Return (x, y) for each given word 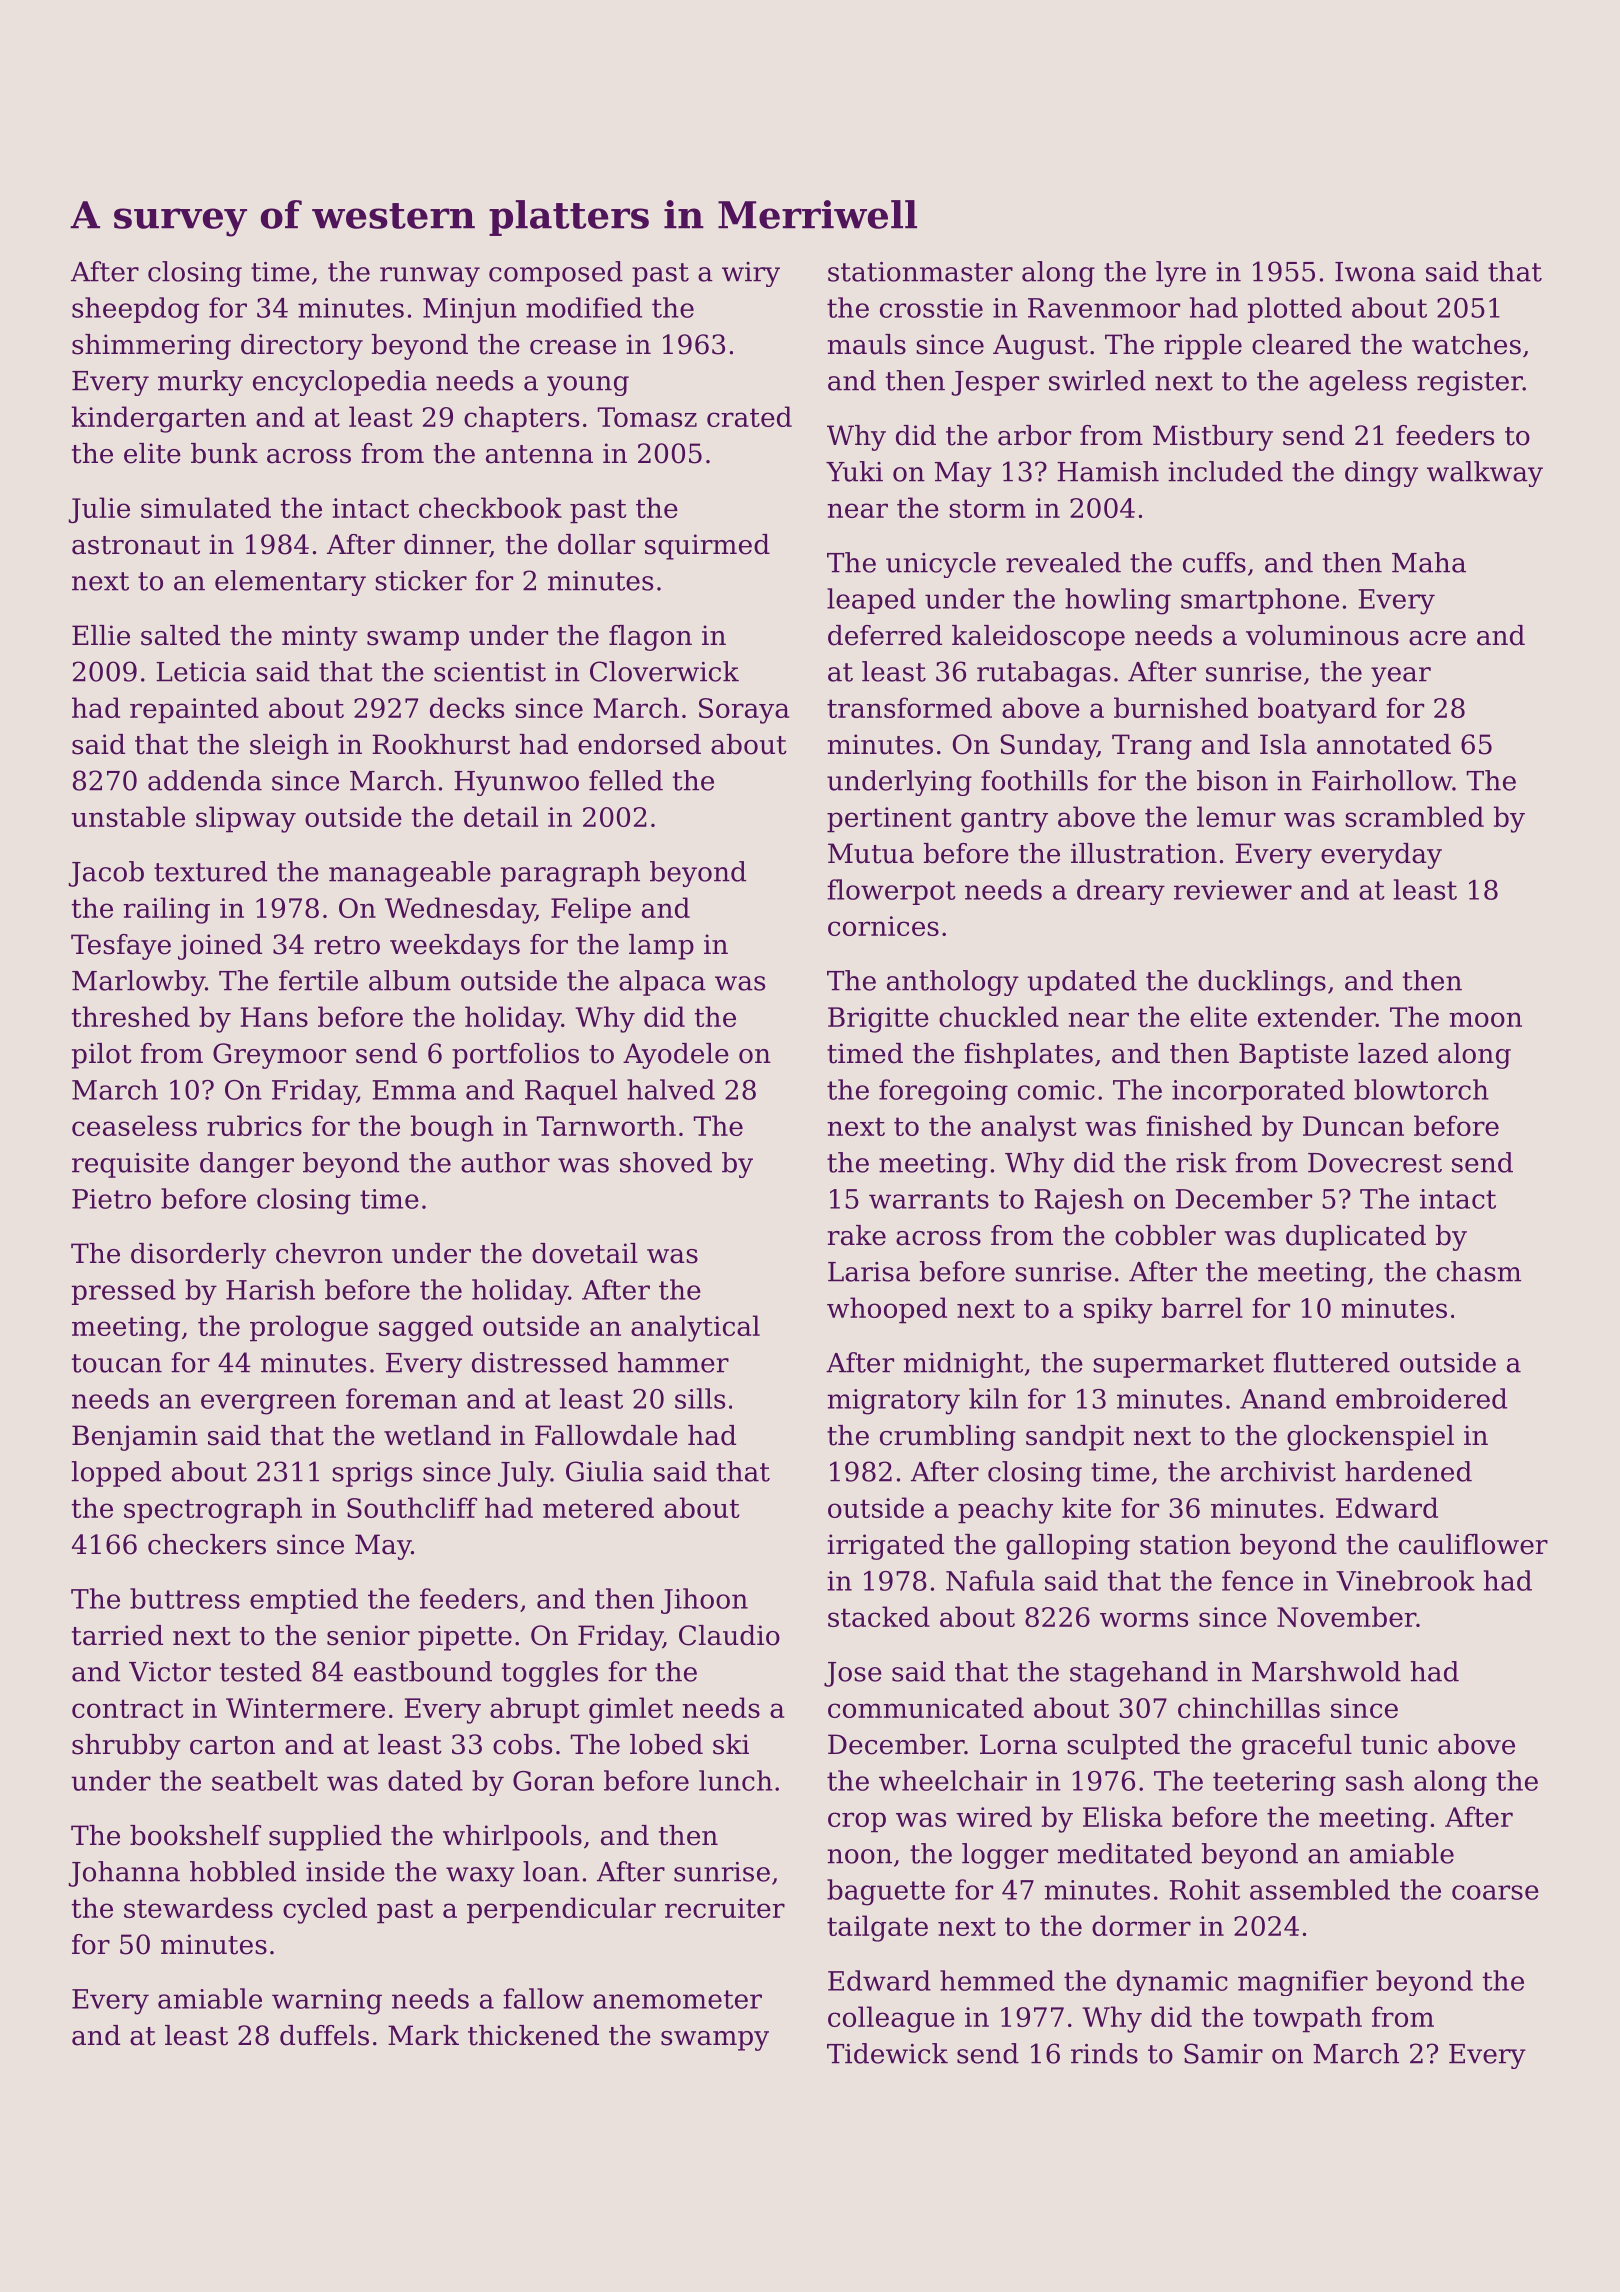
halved (671, 1089)
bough (452, 1128)
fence (1257, 1580)
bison (1232, 780)
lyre (1181, 274)
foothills (1034, 780)
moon (1485, 1019)
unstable (128, 816)
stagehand (1139, 1674)
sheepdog (135, 310)
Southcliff (412, 1507)
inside (345, 1871)
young (588, 386)
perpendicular (561, 1910)
